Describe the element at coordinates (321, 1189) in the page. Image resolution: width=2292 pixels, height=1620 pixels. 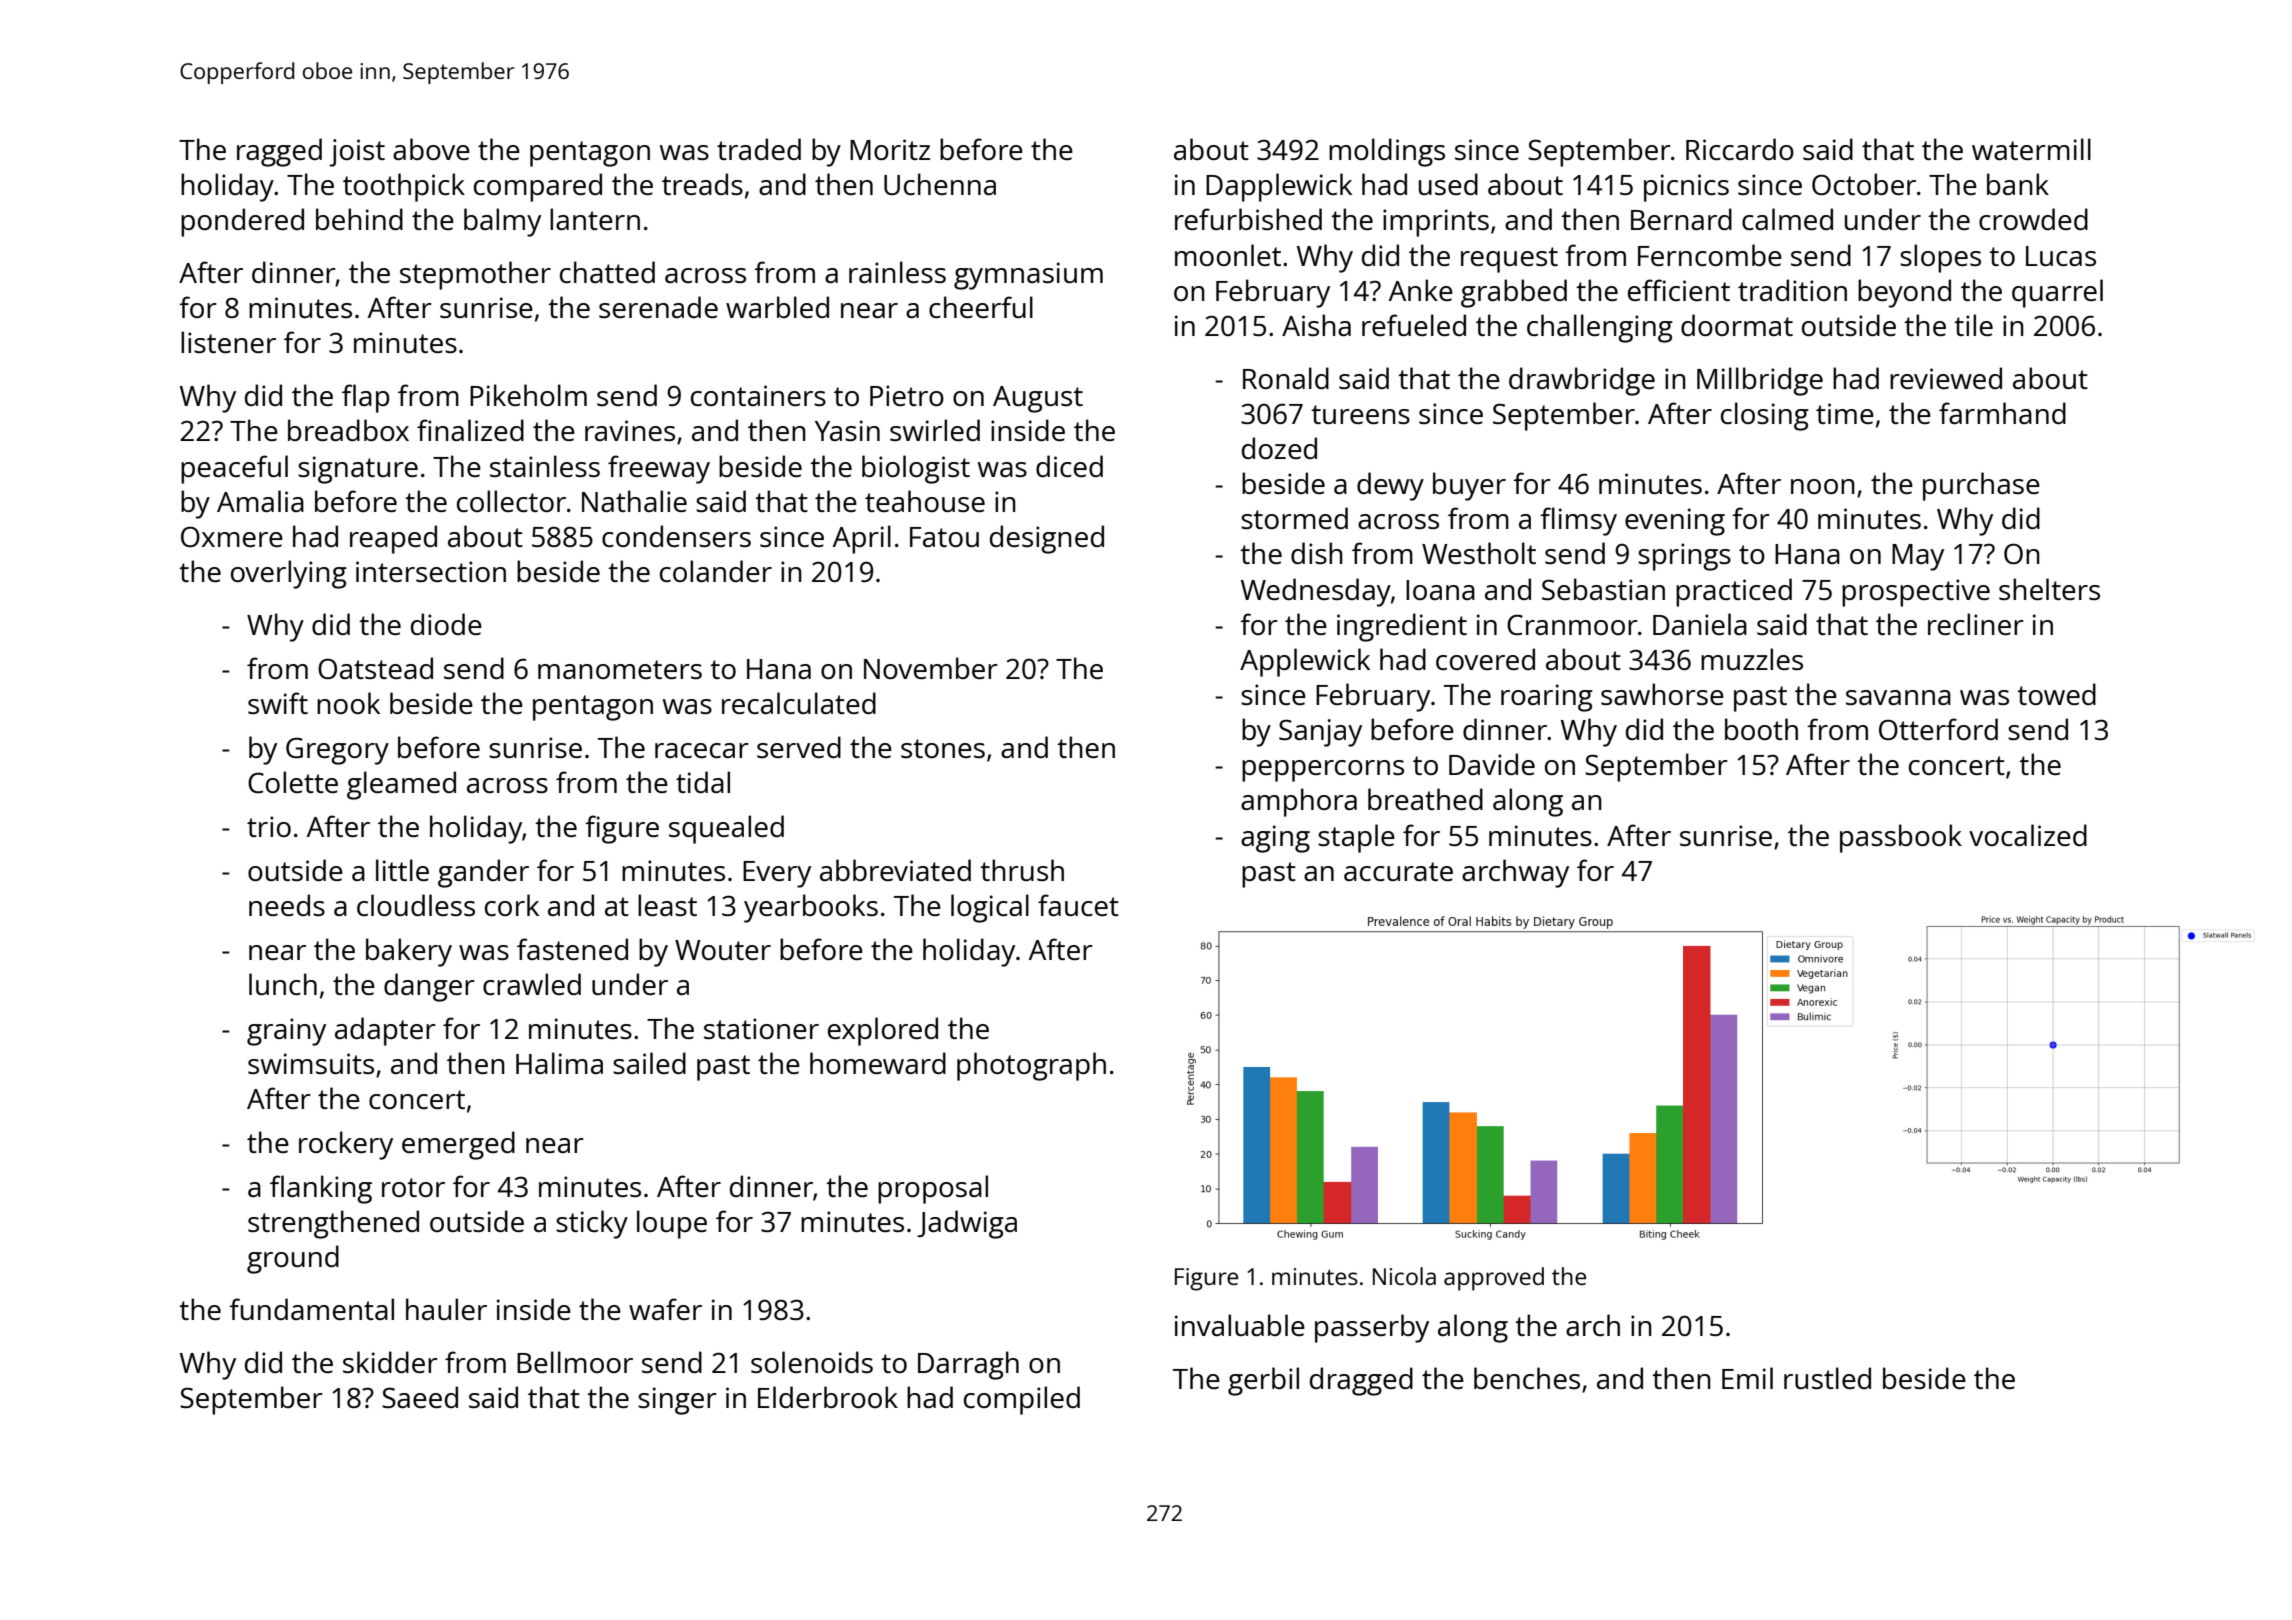
I see `flanking` at that location.
